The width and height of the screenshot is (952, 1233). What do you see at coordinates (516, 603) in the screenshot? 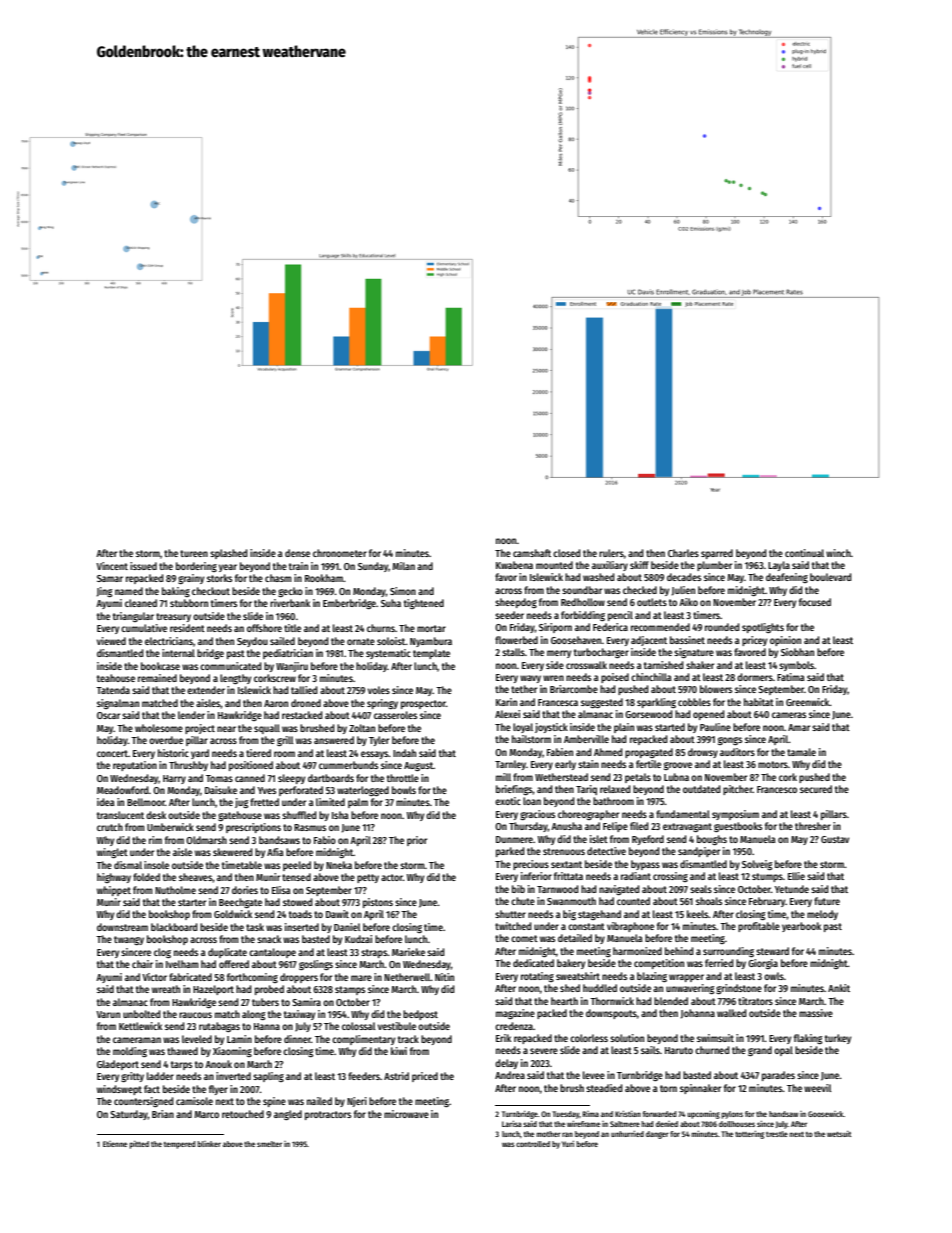
I see `sheepdog` at bounding box center [516, 603].
